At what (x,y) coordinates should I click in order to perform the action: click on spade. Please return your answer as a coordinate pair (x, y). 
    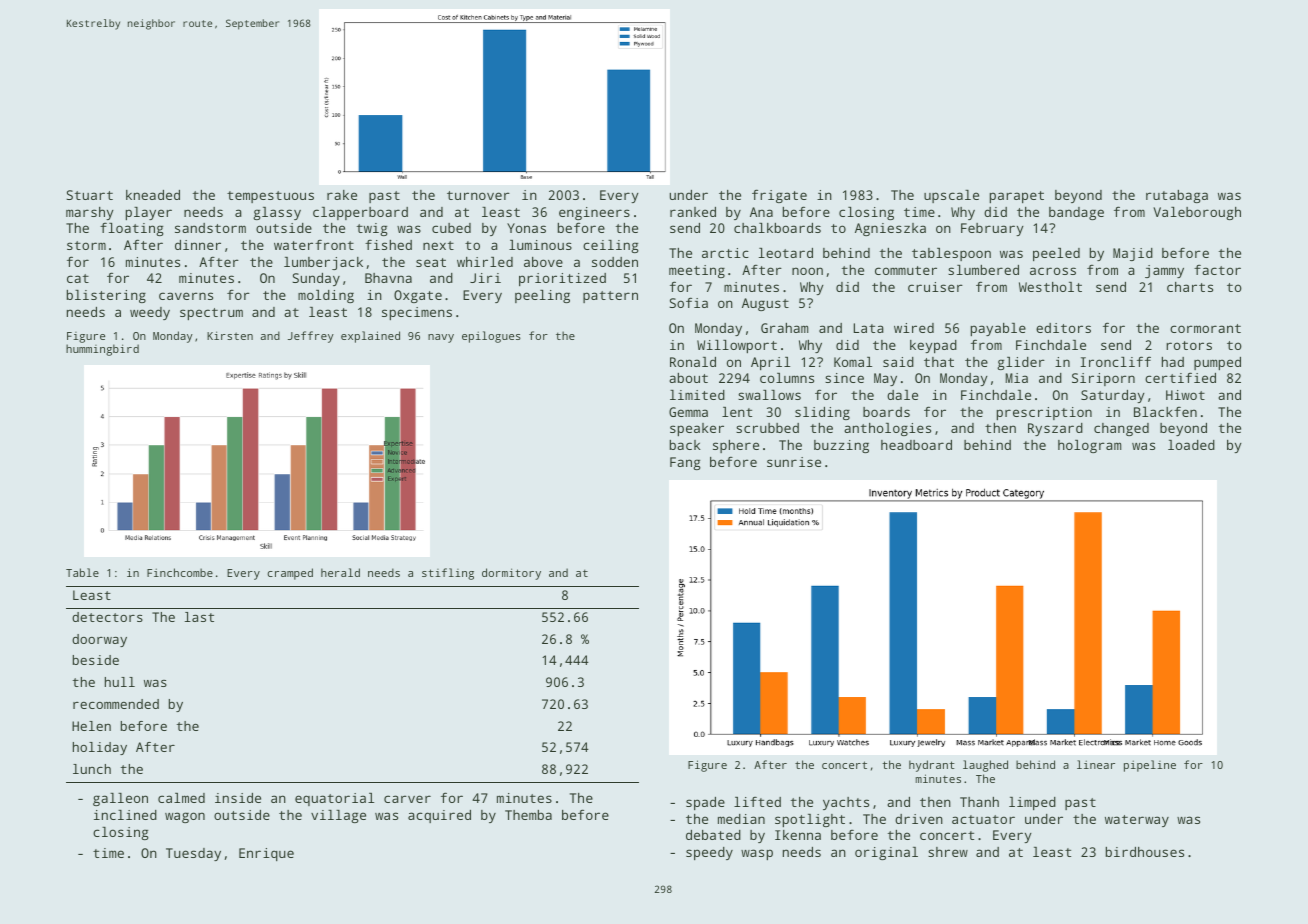
    Looking at the image, I should click on (705, 803).
